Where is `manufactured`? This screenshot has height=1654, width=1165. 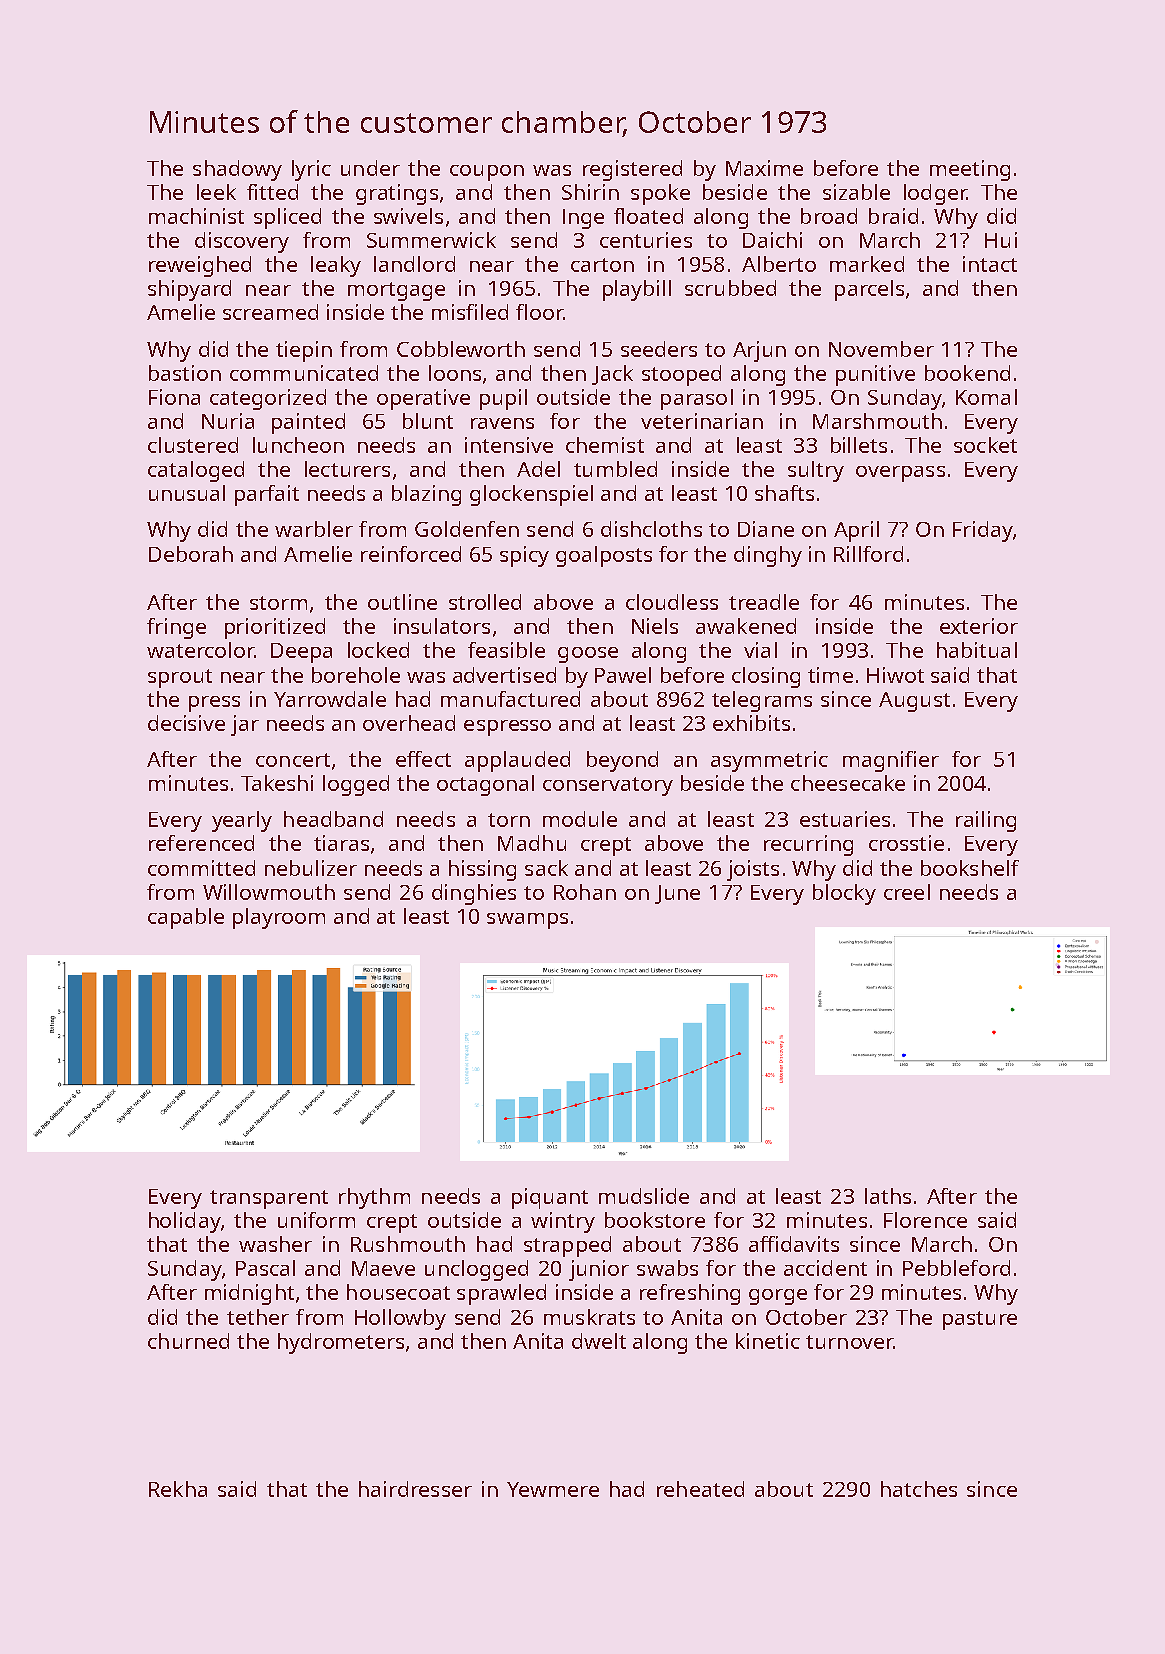
manufactured is located at coordinates (510, 699).
